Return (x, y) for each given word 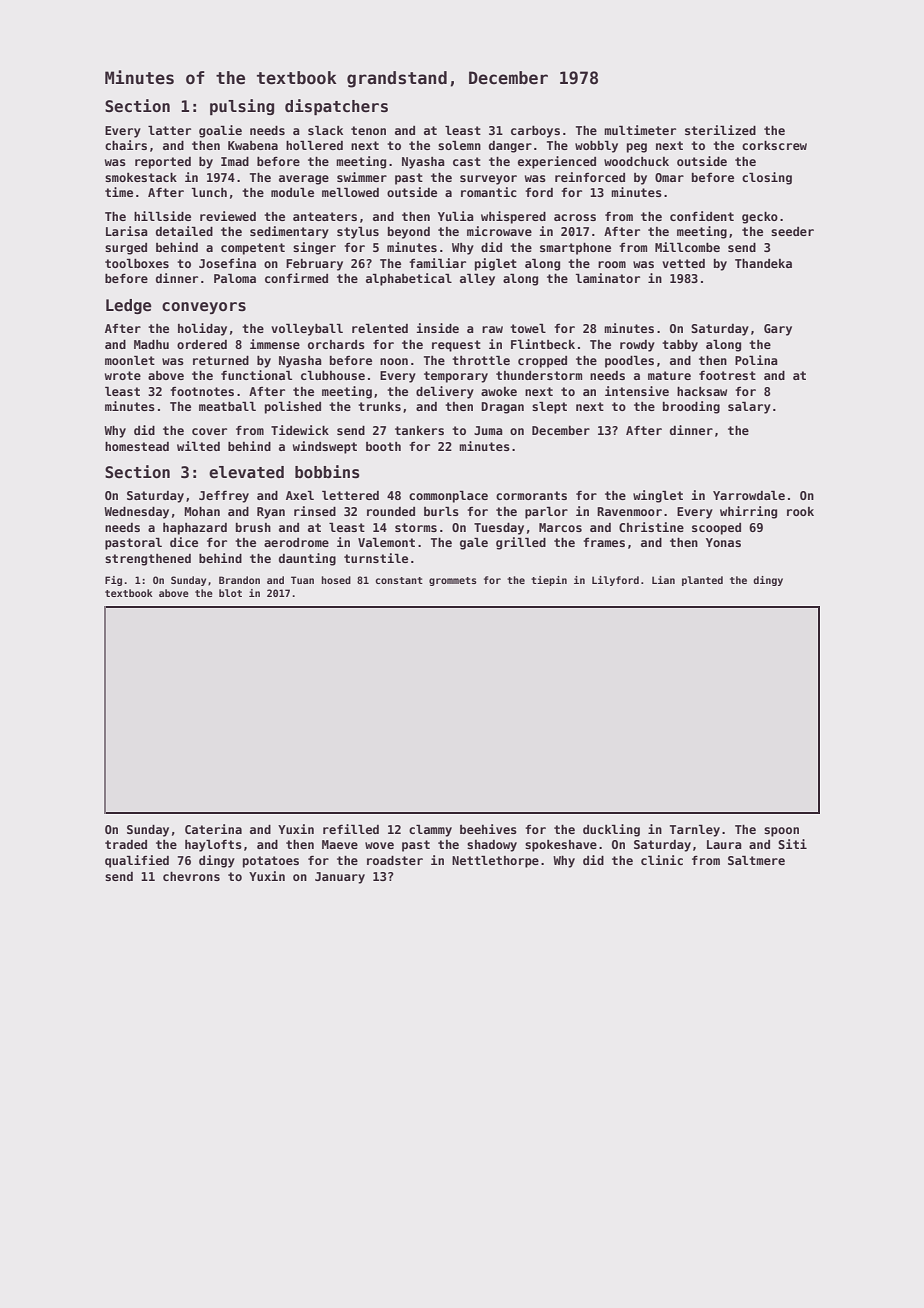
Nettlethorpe (495, 861)
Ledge (129, 306)
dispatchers (336, 107)
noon (394, 361)
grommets (453, 581)
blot (230, 593)
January (340, 878)
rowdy (637, 346)
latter (169, 130)
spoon (781, 832)
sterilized (720, 130)
